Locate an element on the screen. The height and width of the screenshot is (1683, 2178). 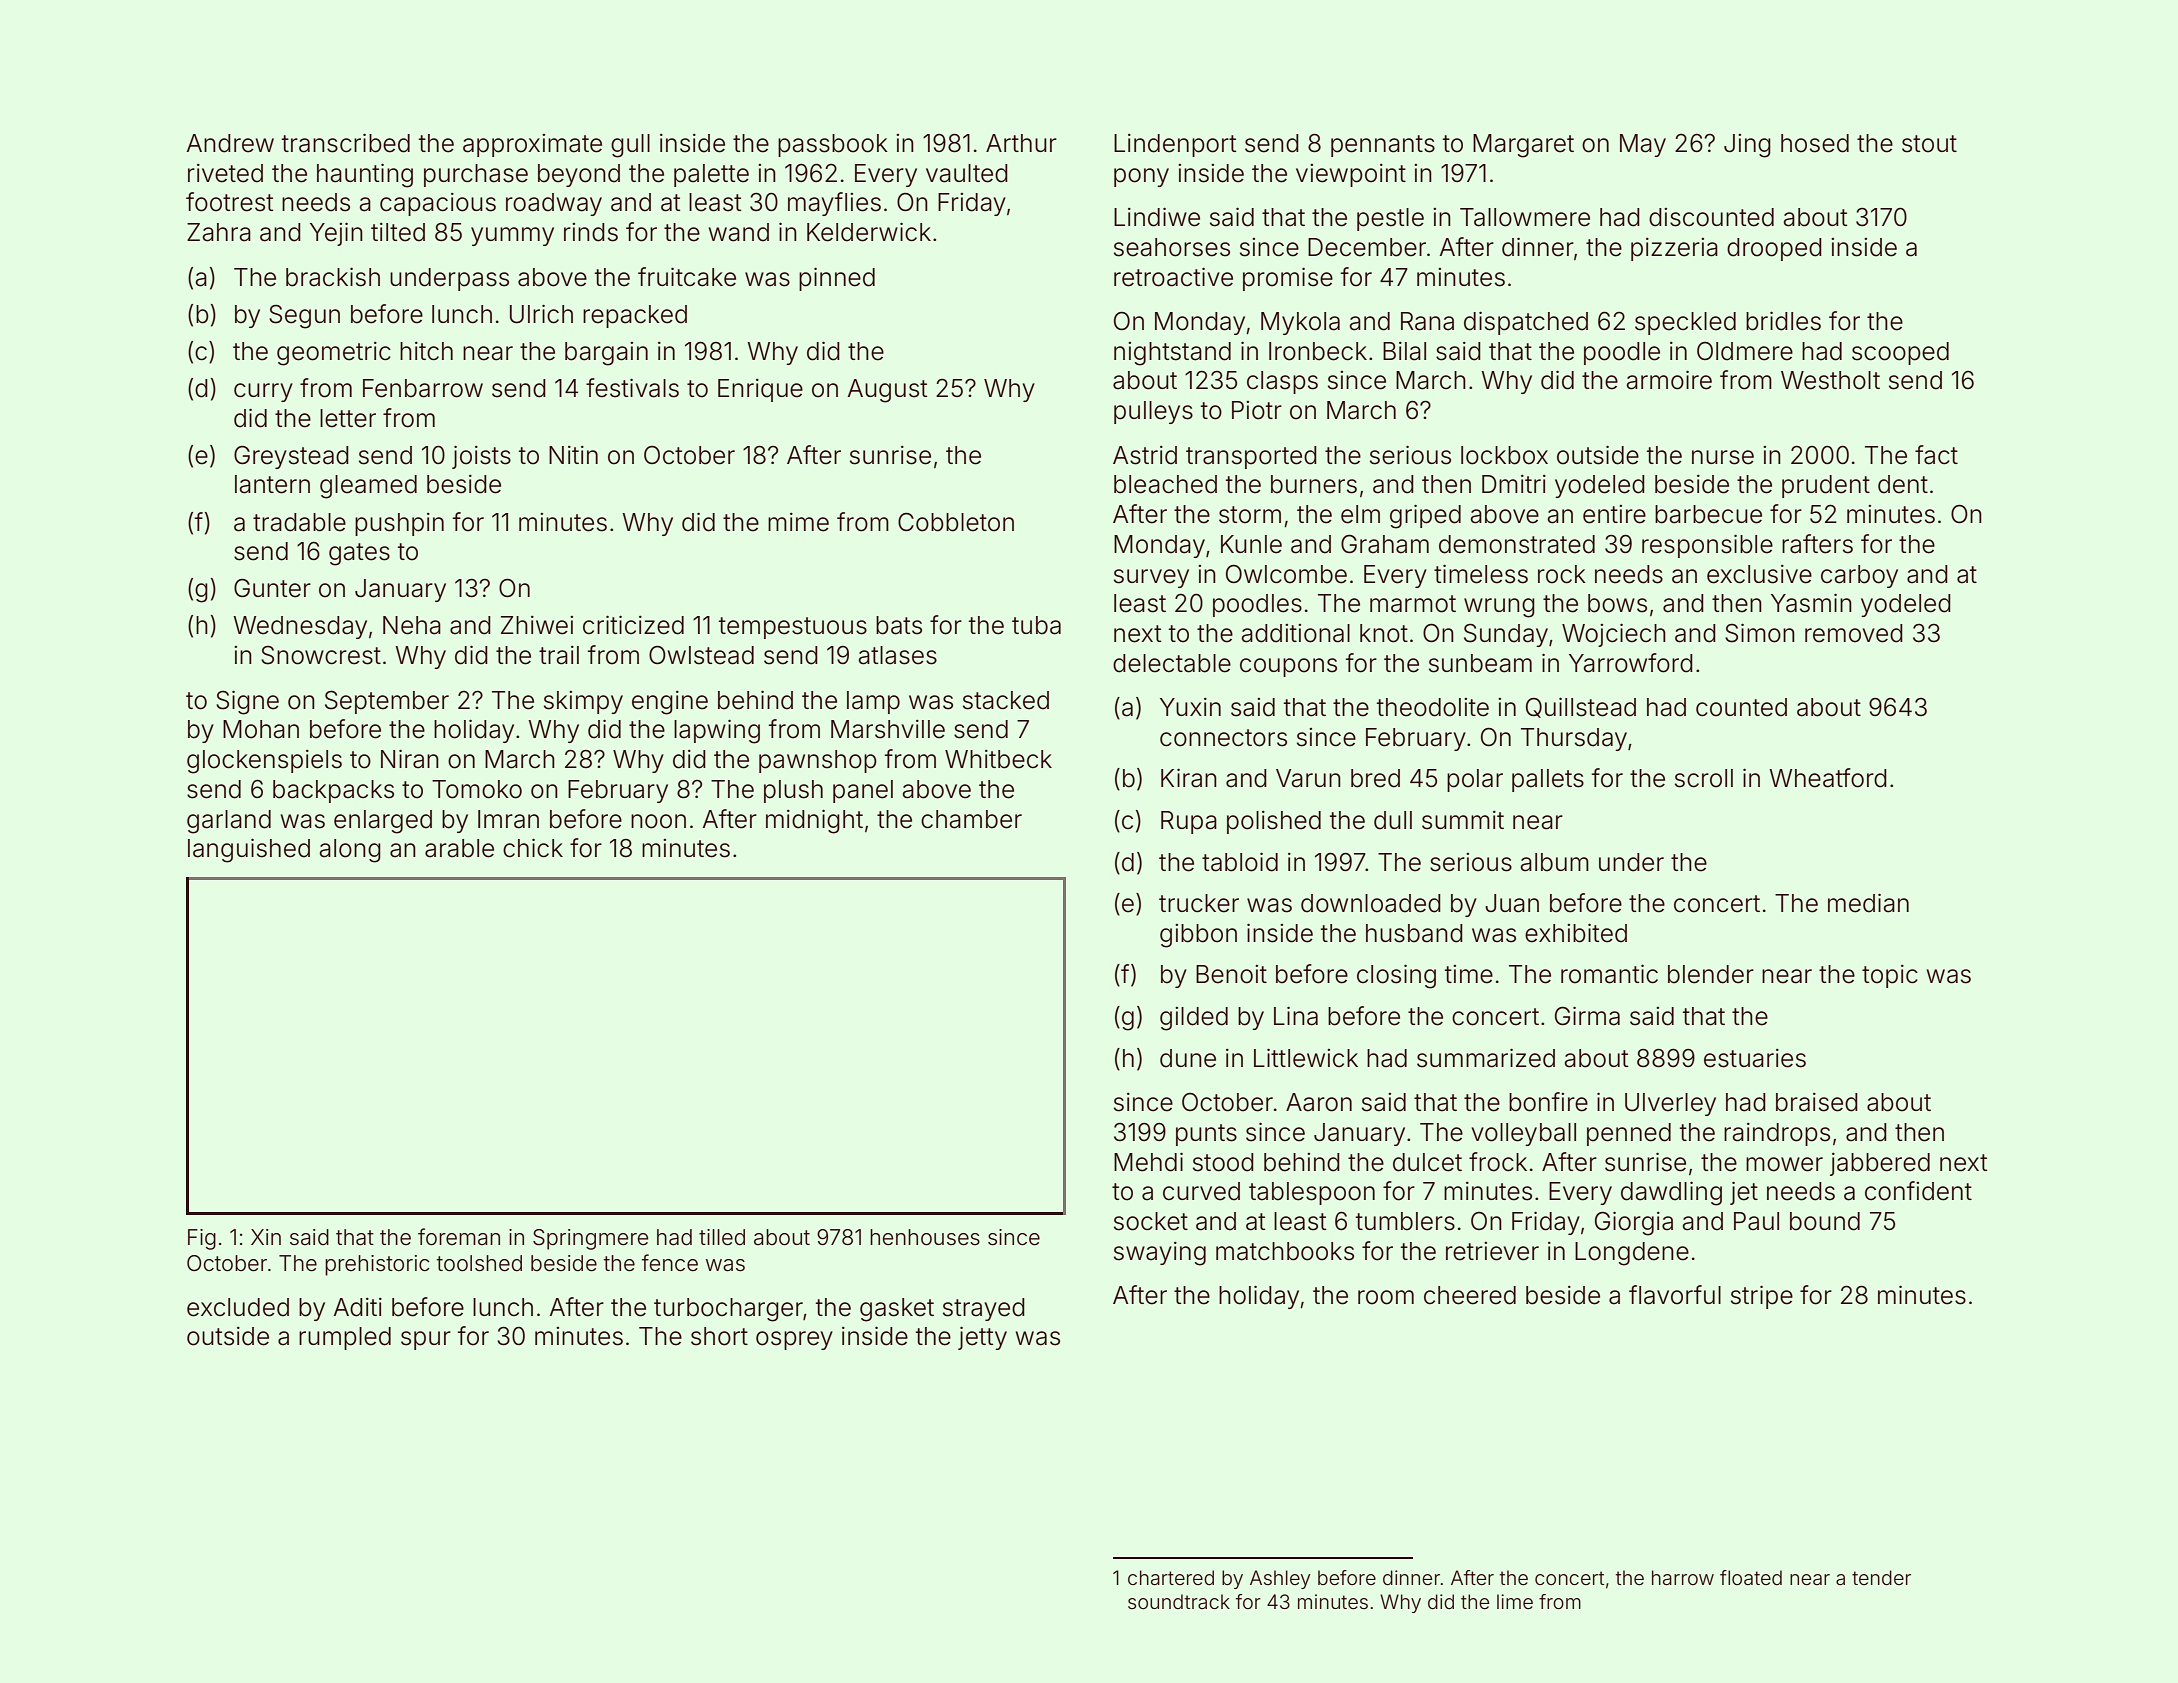
along is located at coordinates (350, 851).
